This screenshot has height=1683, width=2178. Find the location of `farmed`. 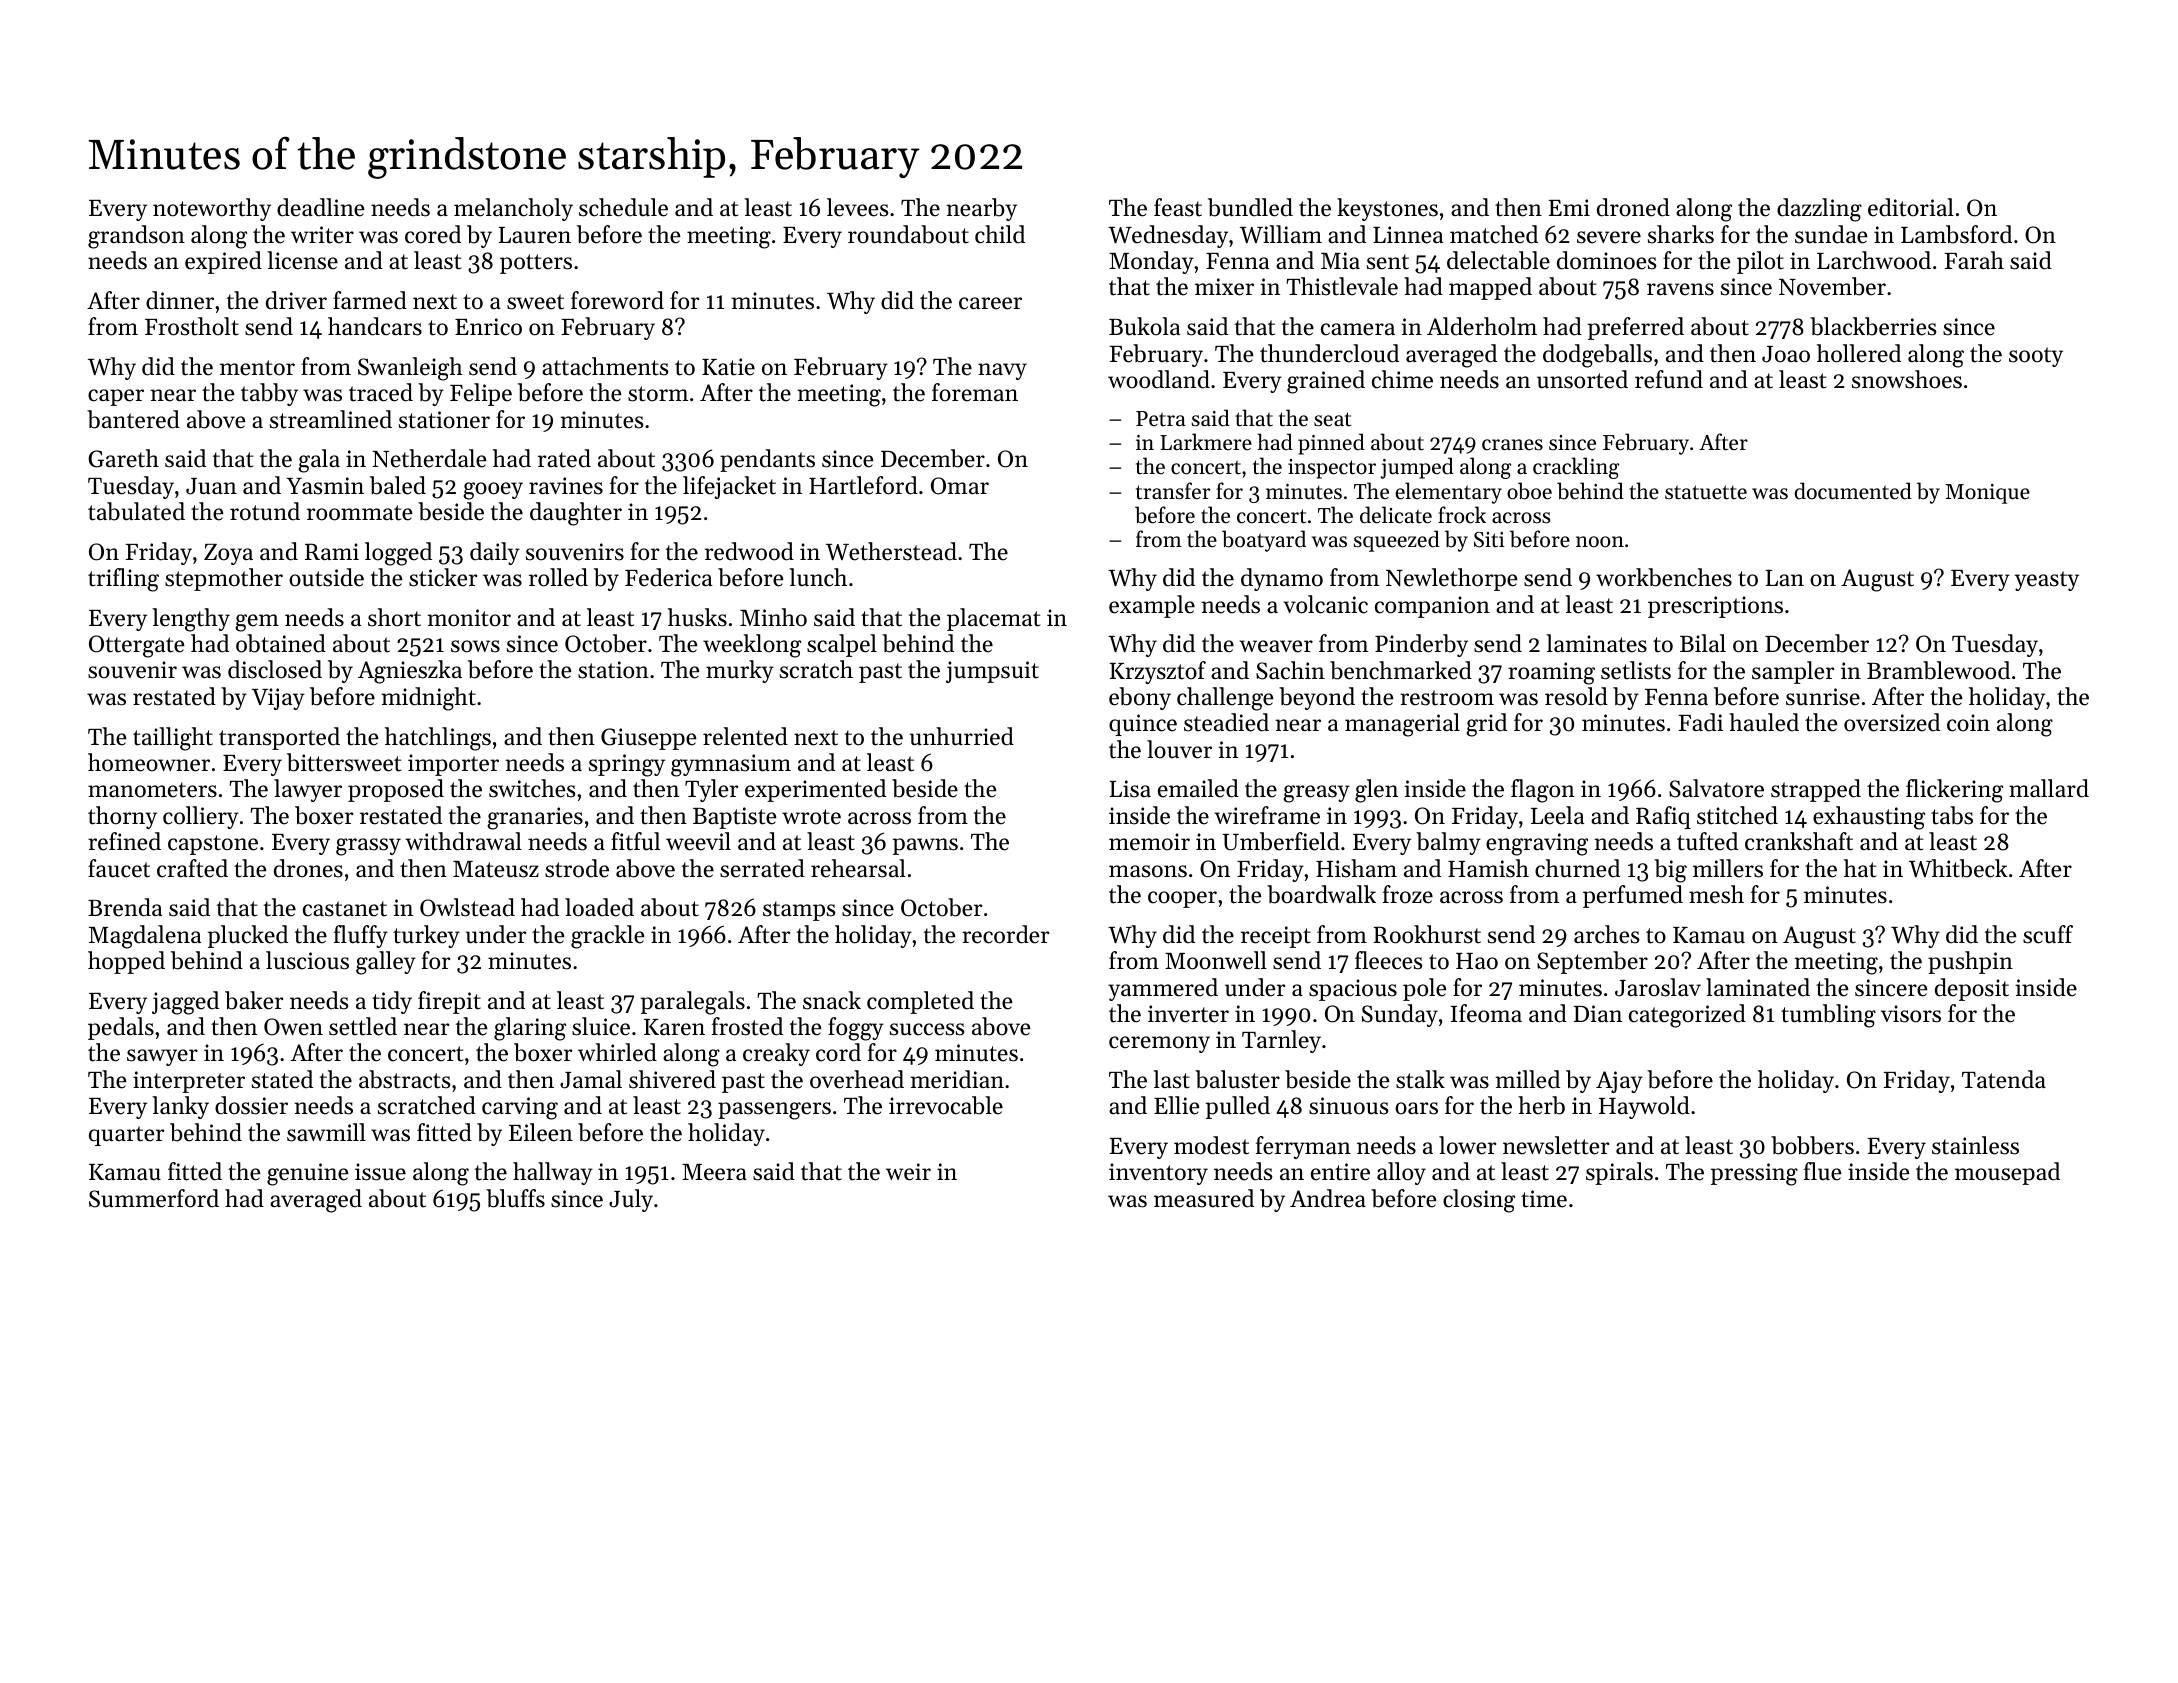

farmed is located at coordinates (370, 300).
